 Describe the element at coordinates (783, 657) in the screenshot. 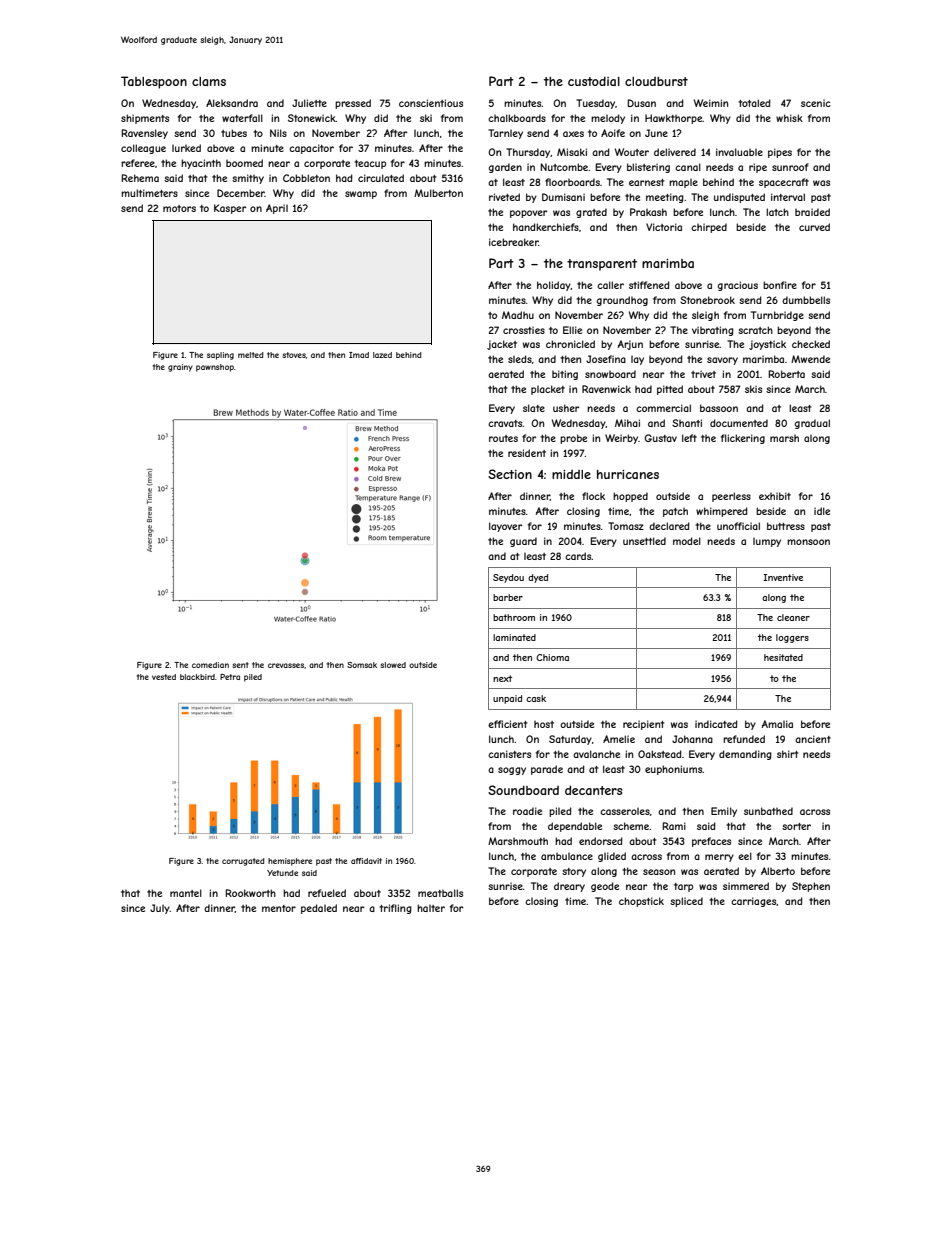

I see `hesitated` at that location.
